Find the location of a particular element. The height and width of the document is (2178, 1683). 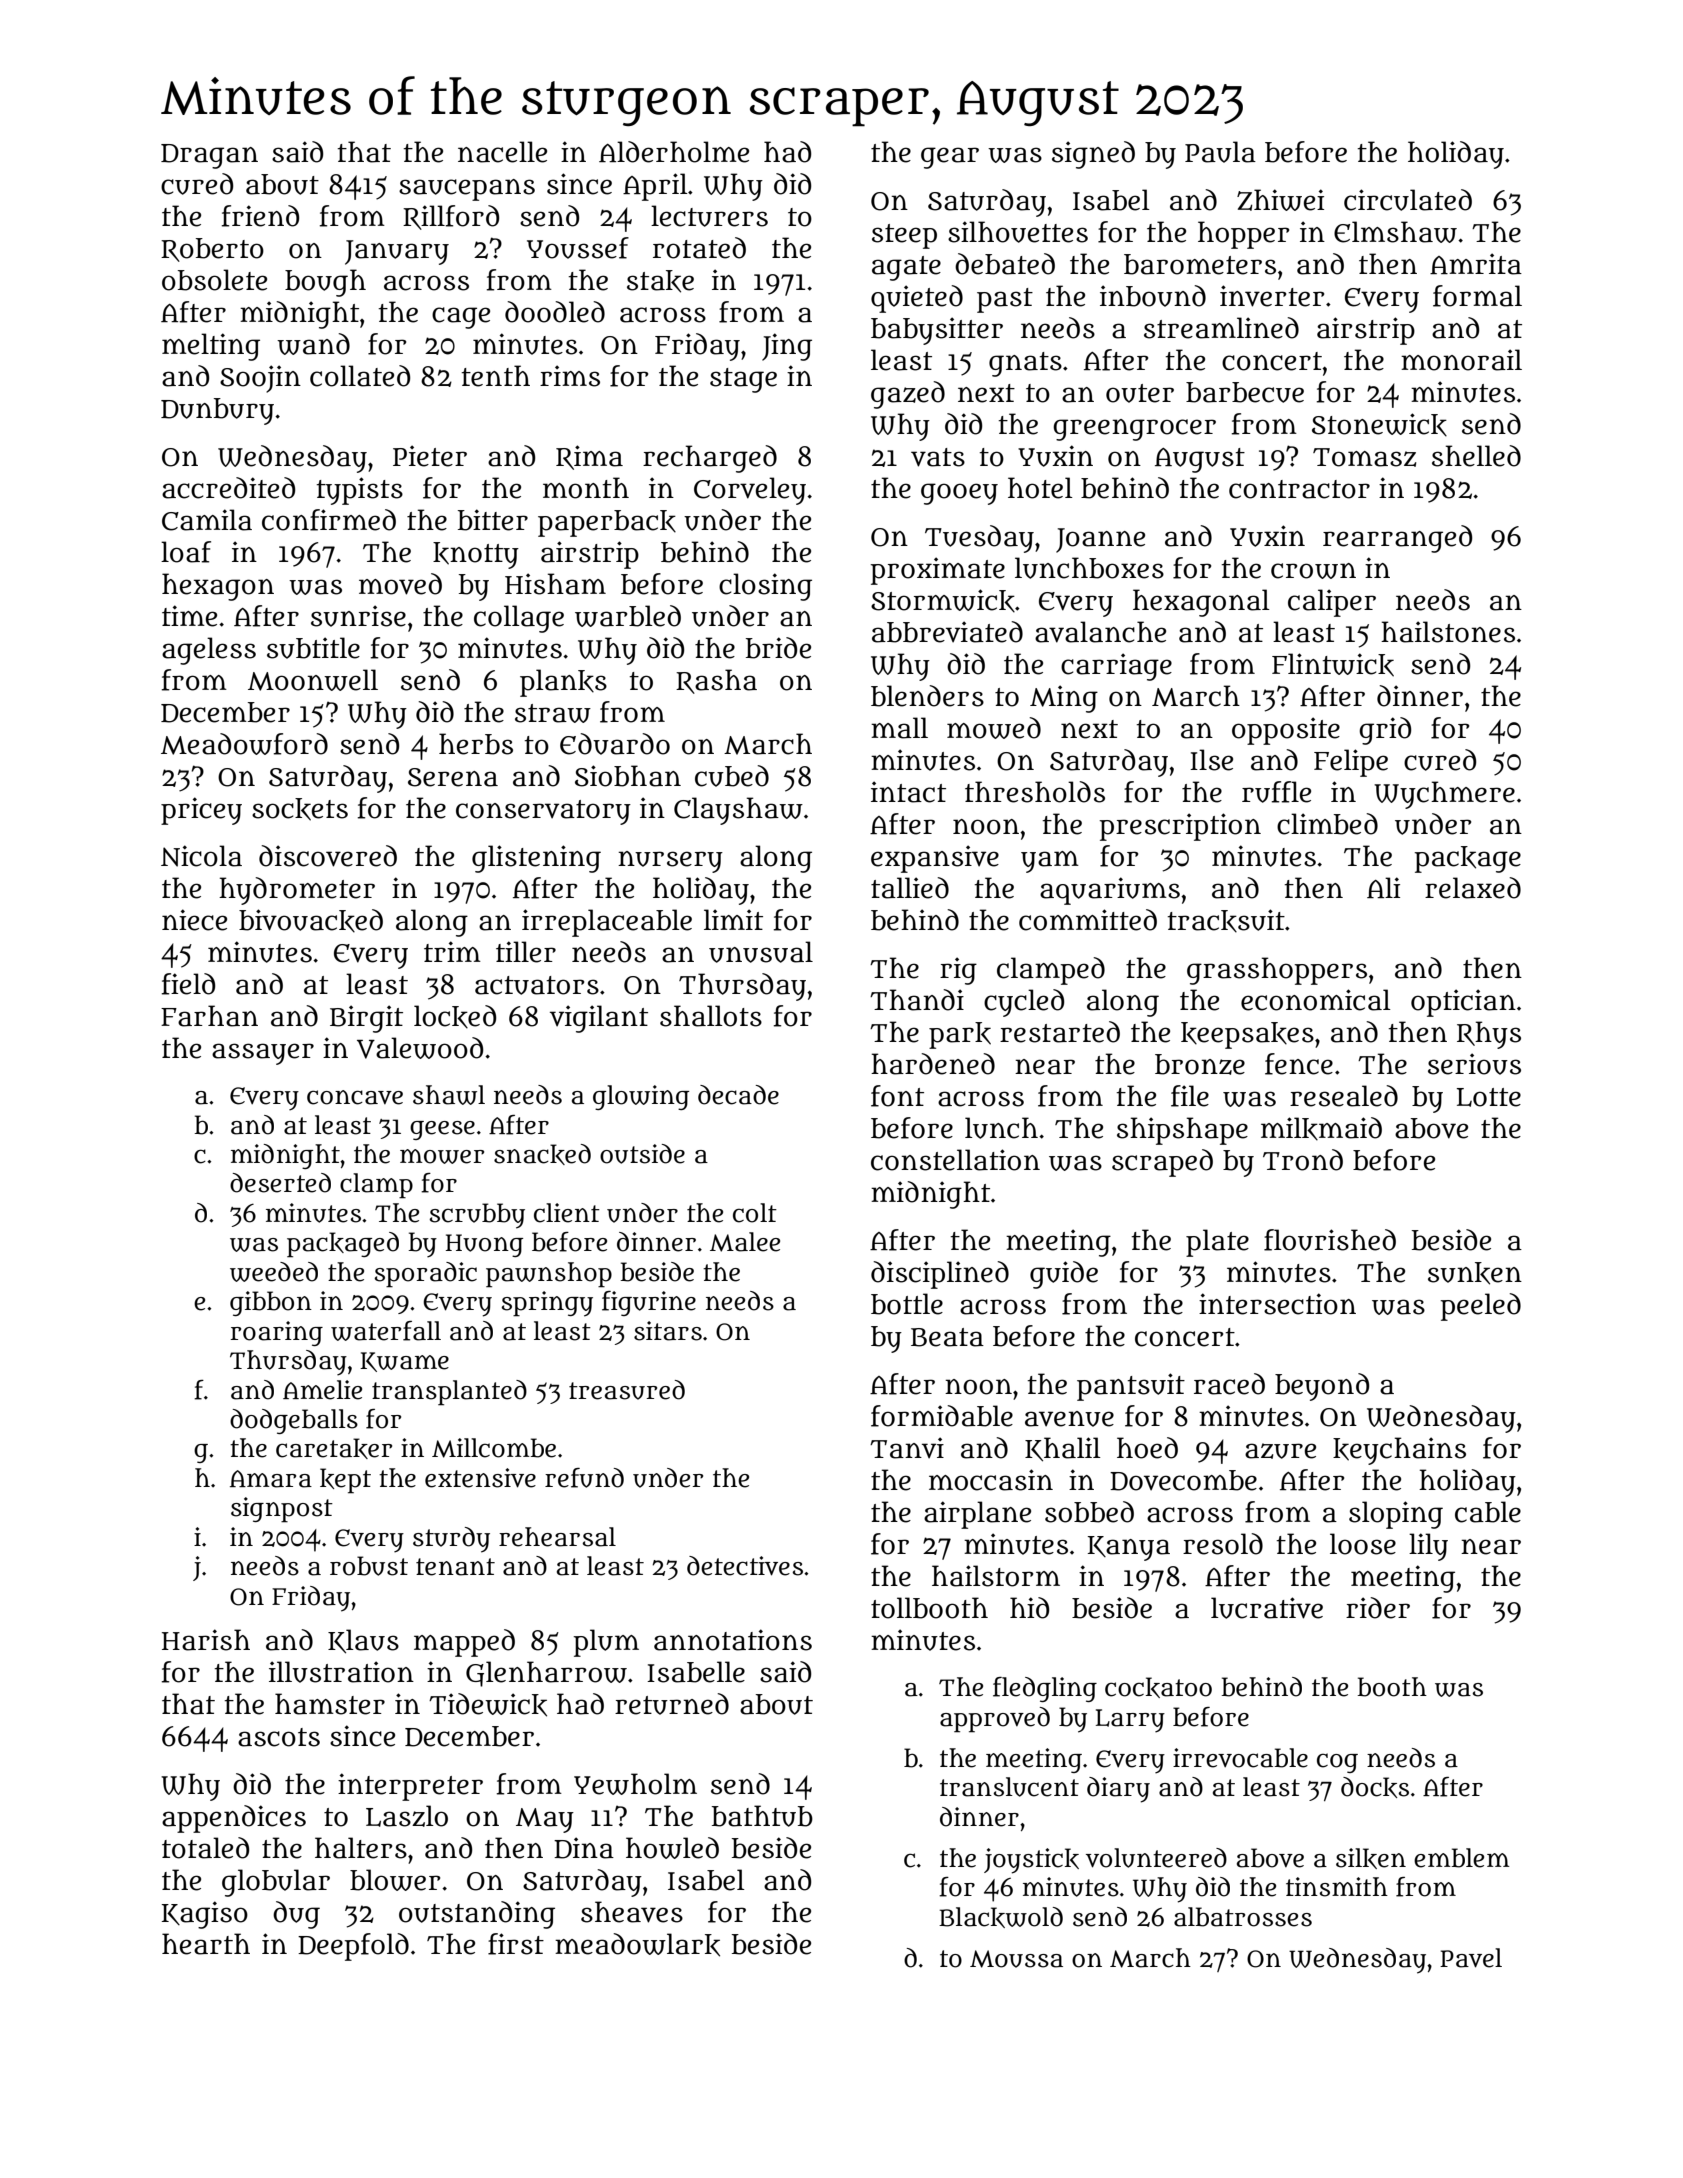

Valewood is located at coordinates (420, 1048).
